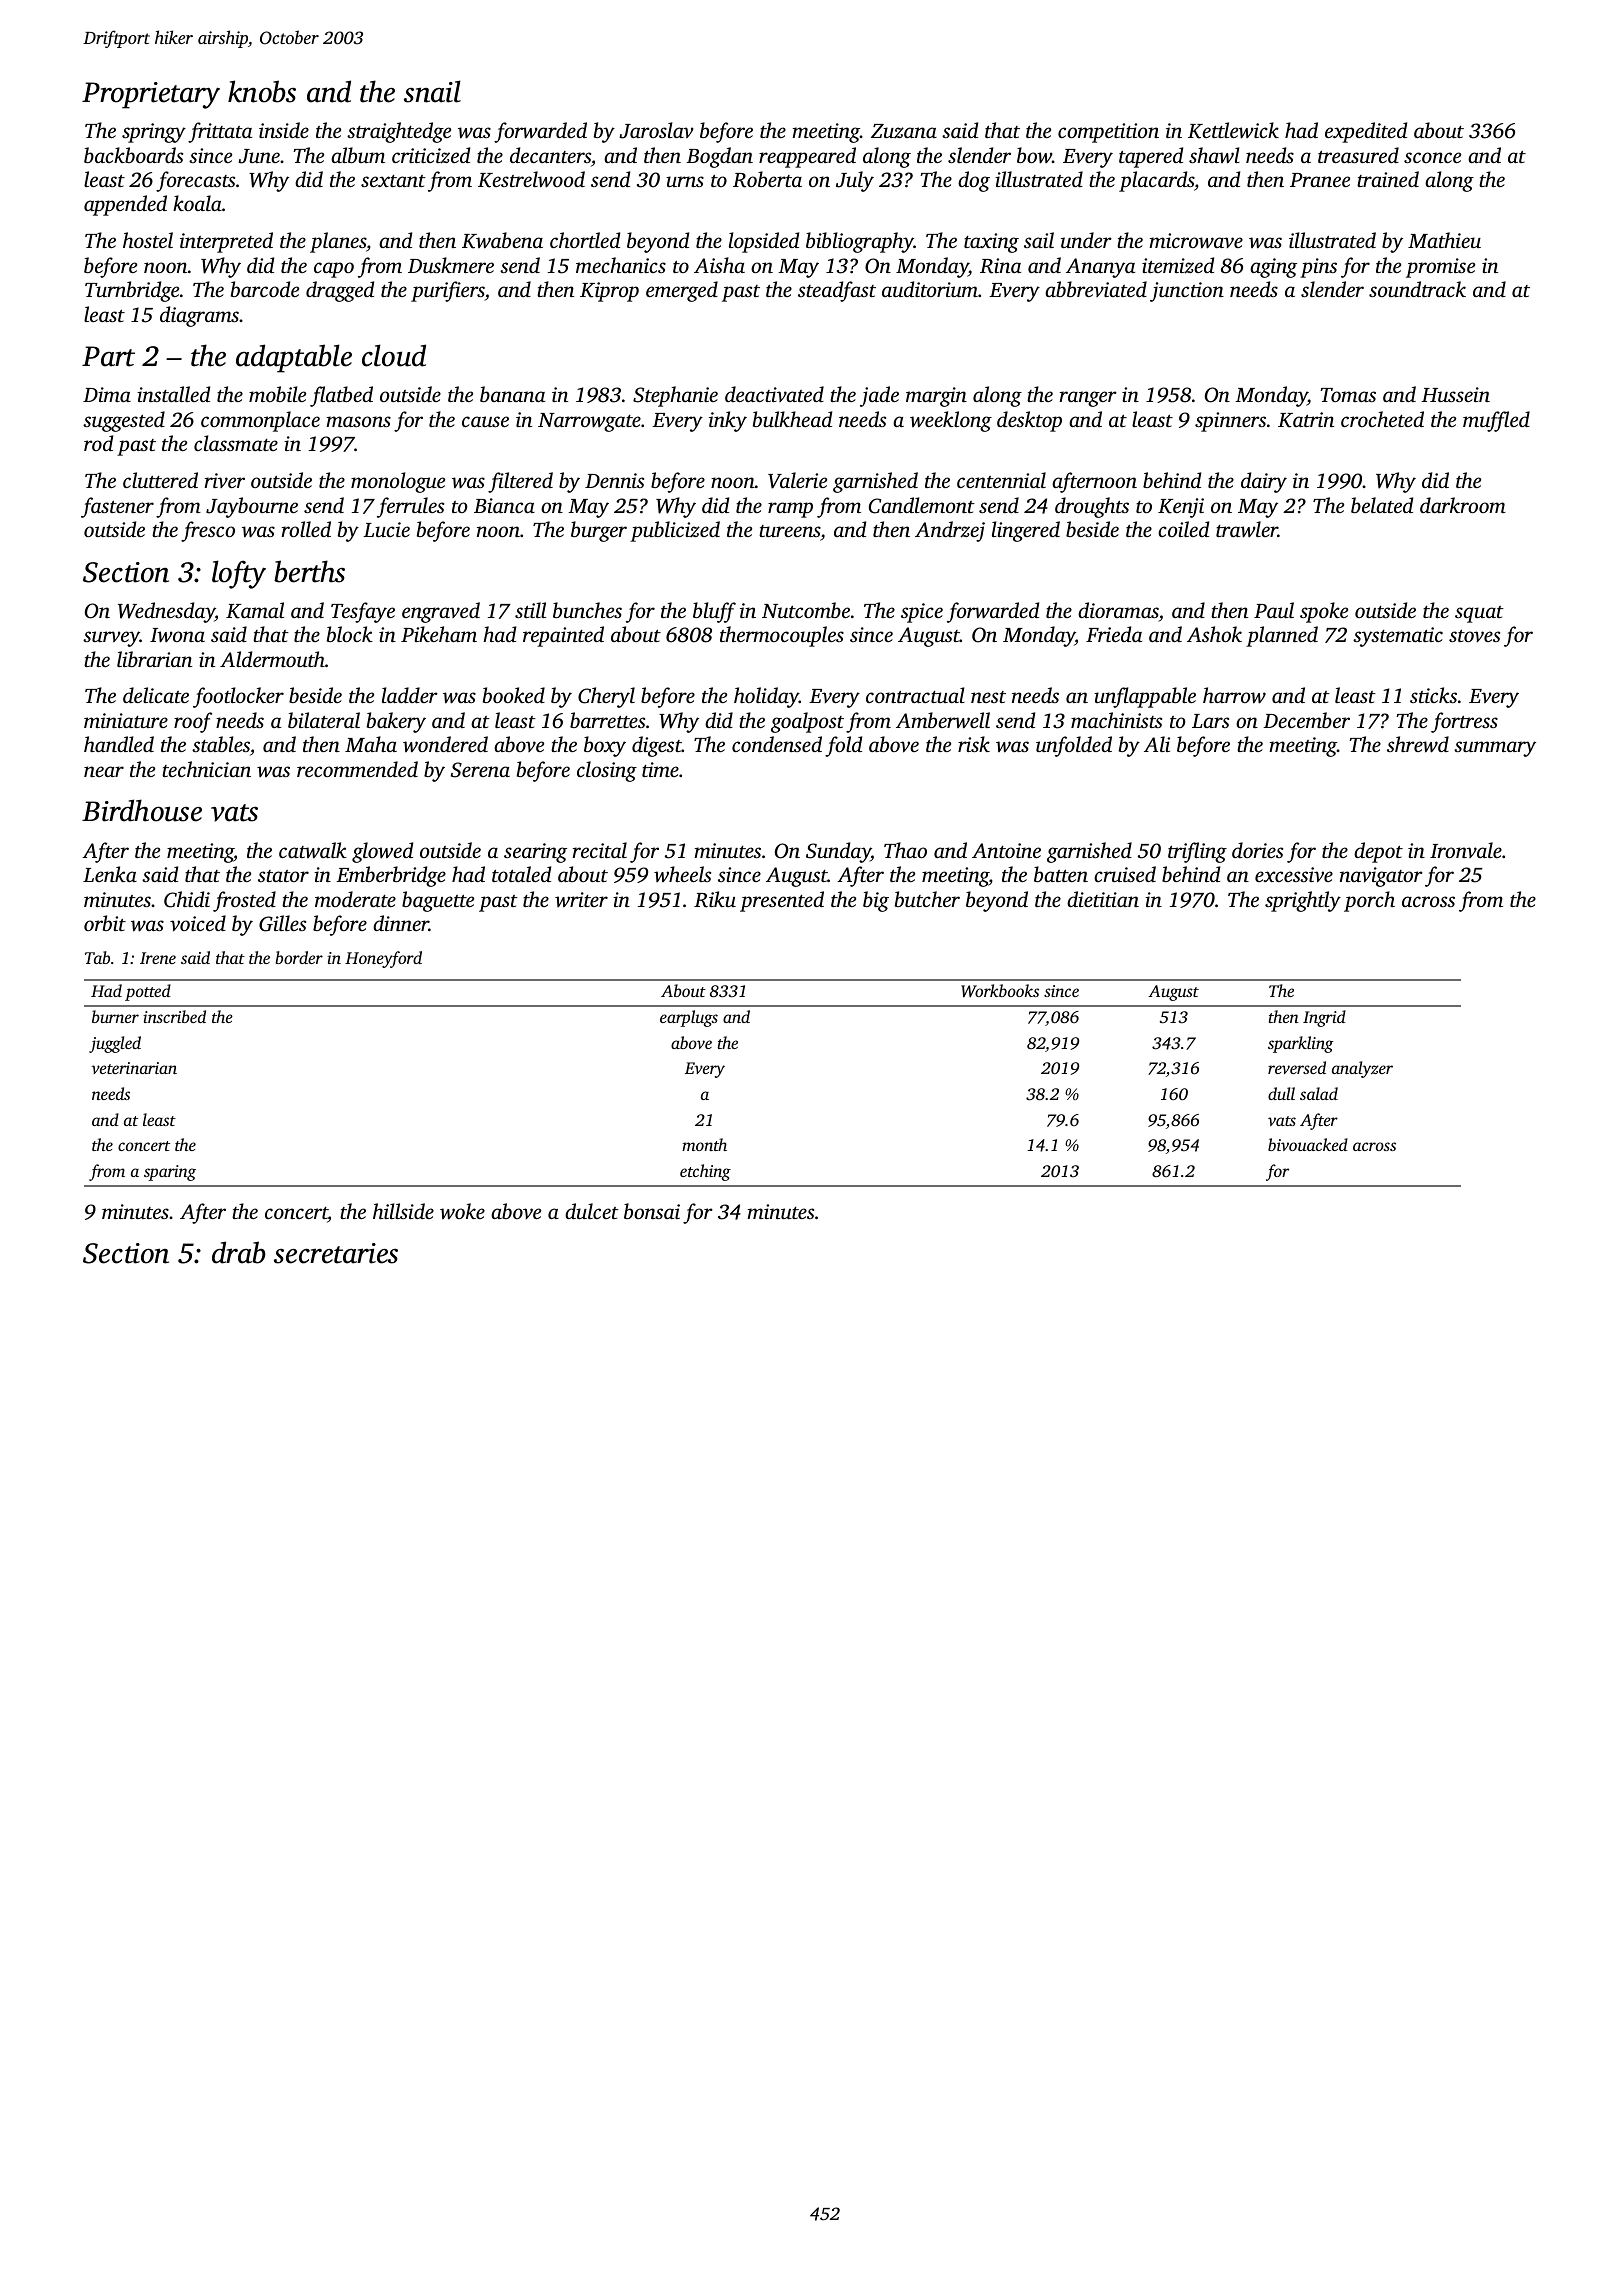 The image size is (1620, 2292). Describe the element at coordinates (125, 205) in the screenshot. I see `appended` at that location.
